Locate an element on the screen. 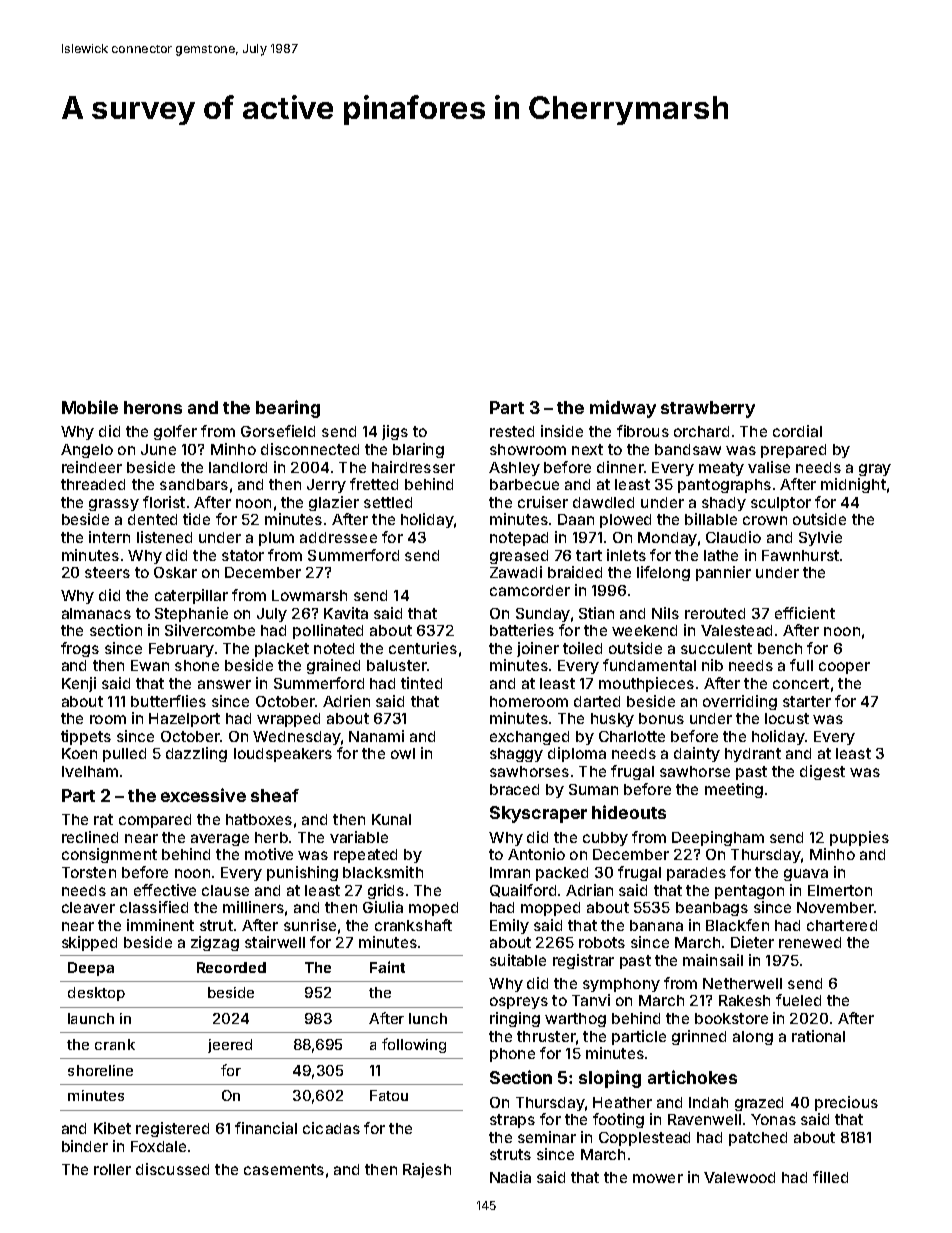 The width and height of the screenshot is (952, 1233). midway is located at coordinates (623, 409).
